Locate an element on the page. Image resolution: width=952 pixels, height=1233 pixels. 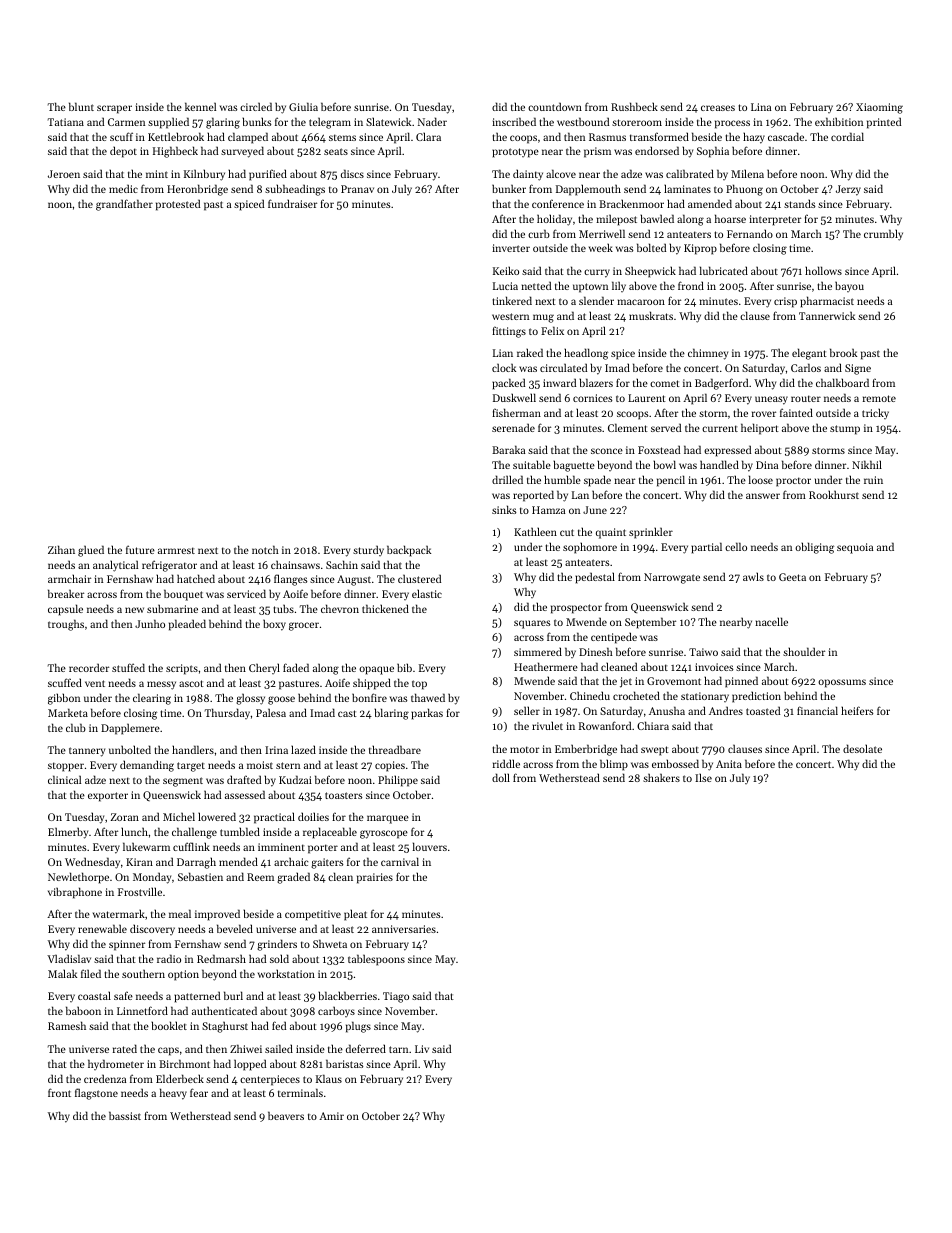
desolate is located at coordinates (862, 748).
